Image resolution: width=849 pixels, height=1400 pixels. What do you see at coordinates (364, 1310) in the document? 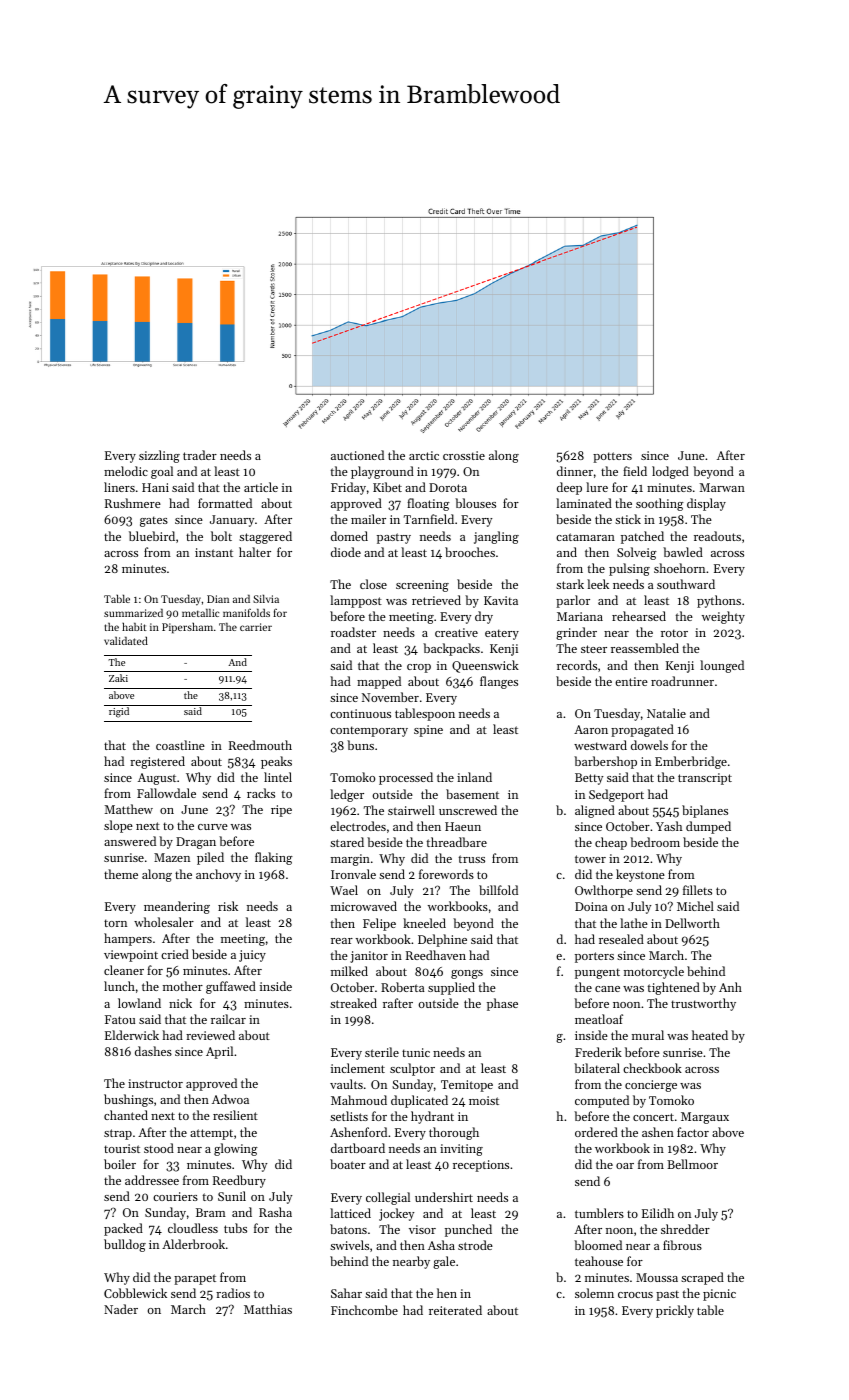
I see `Finchcombe` at bounding box center [364, 1310].
